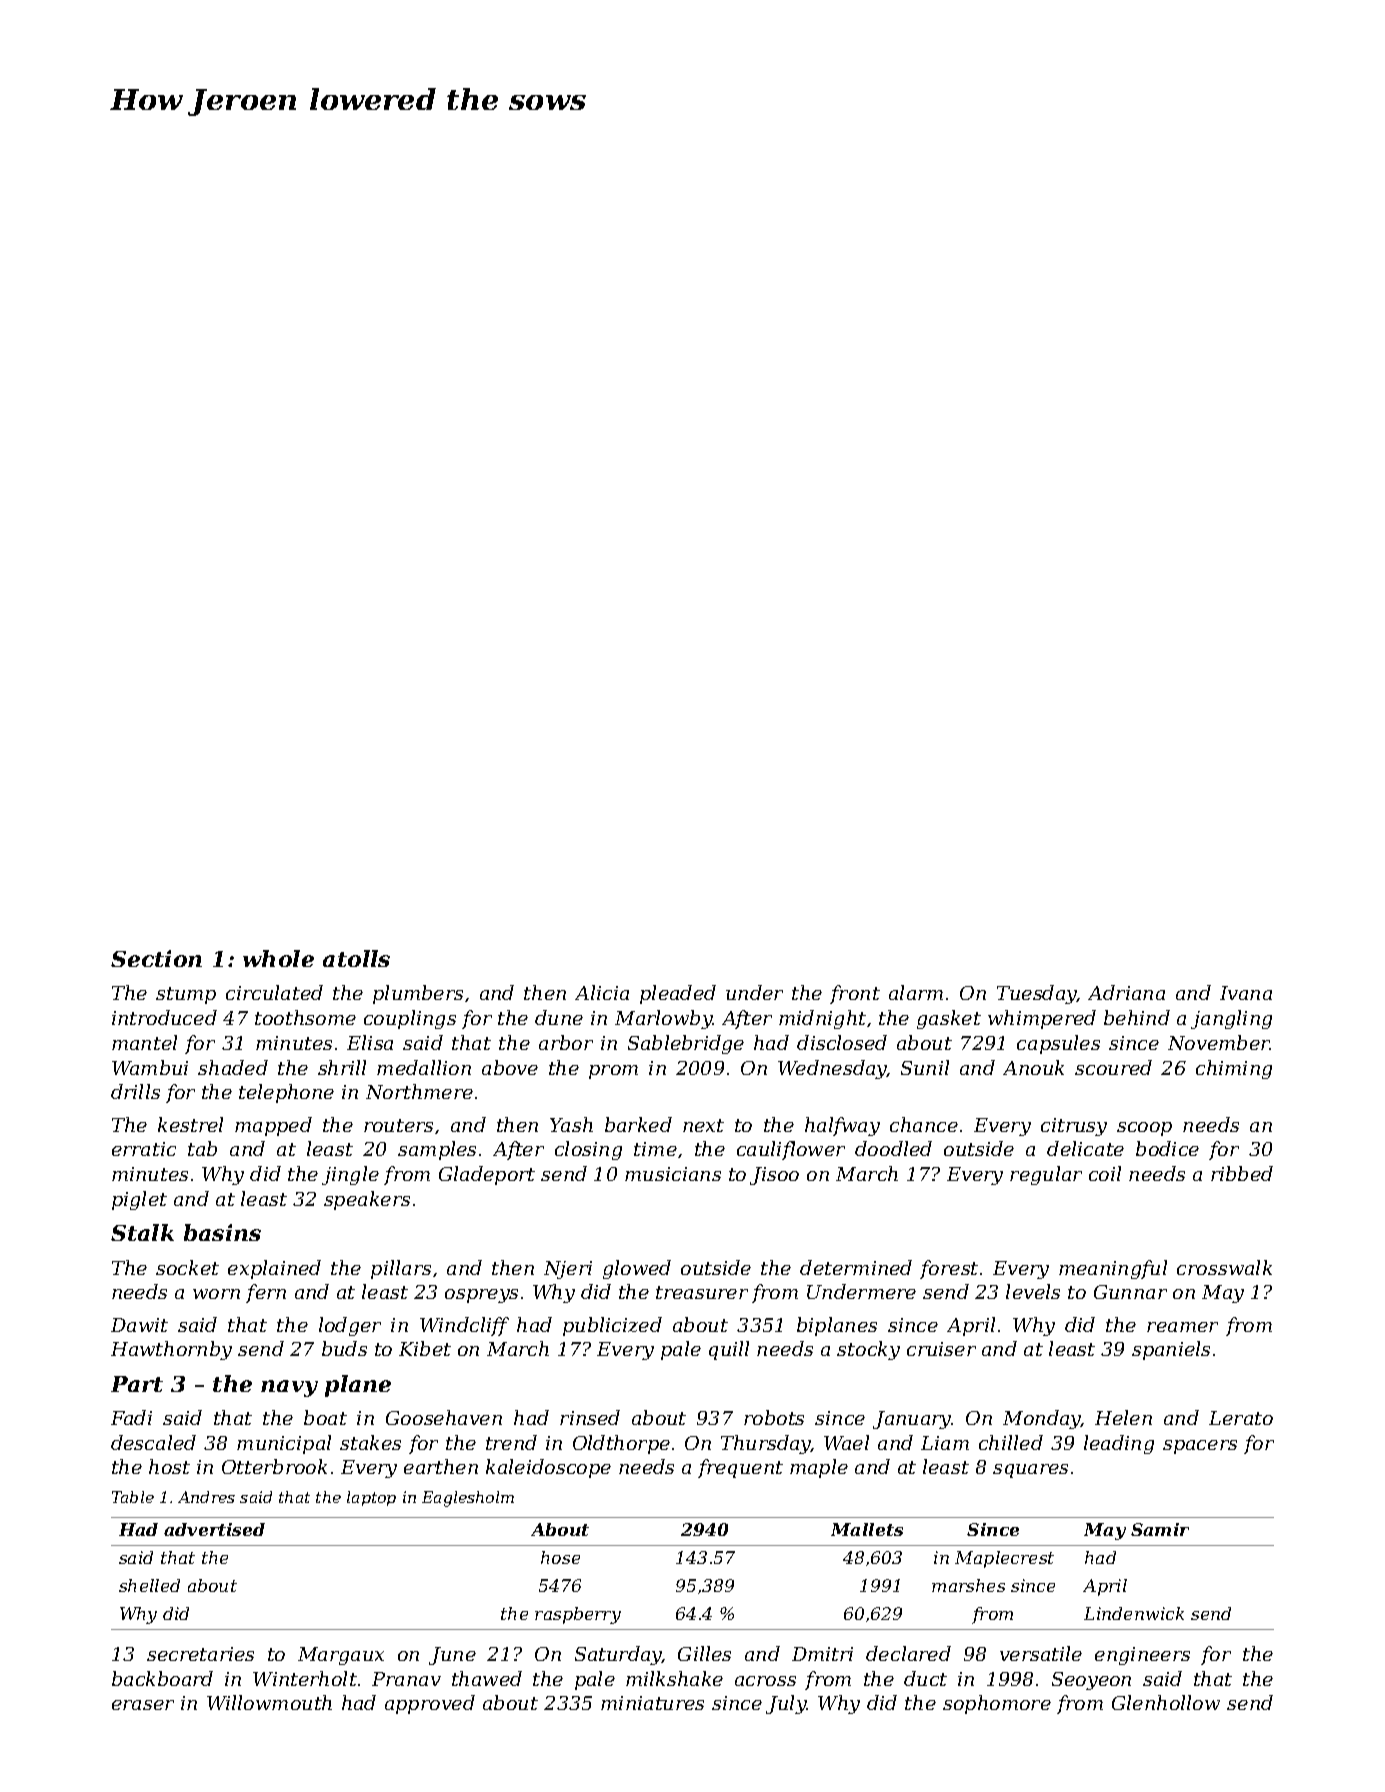  What do you see at coordinates (398, 1125) in the screenshot?
I see `routers` at bounding box center [398, 1125].
